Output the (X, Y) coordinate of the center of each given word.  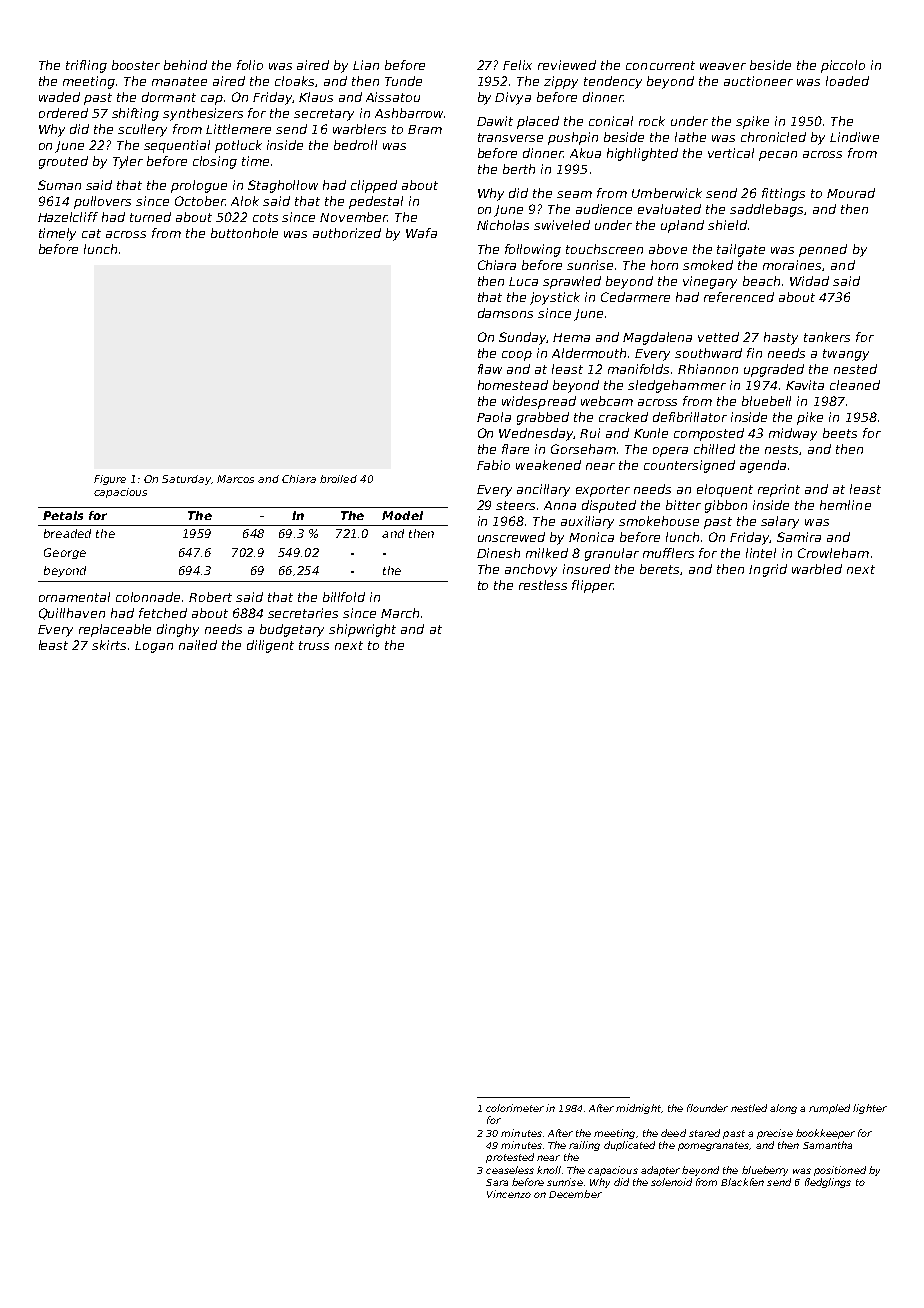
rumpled (829, 1109)
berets (659, 569)
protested (510, 1158)
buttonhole (244, 233)
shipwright (362, 630)
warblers (359, 129)
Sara (497, 1182)
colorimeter (515, 1108)
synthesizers (203, 114)
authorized (347, 233)
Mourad (851, 193)
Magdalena (657, 338)
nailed (198, 645)
